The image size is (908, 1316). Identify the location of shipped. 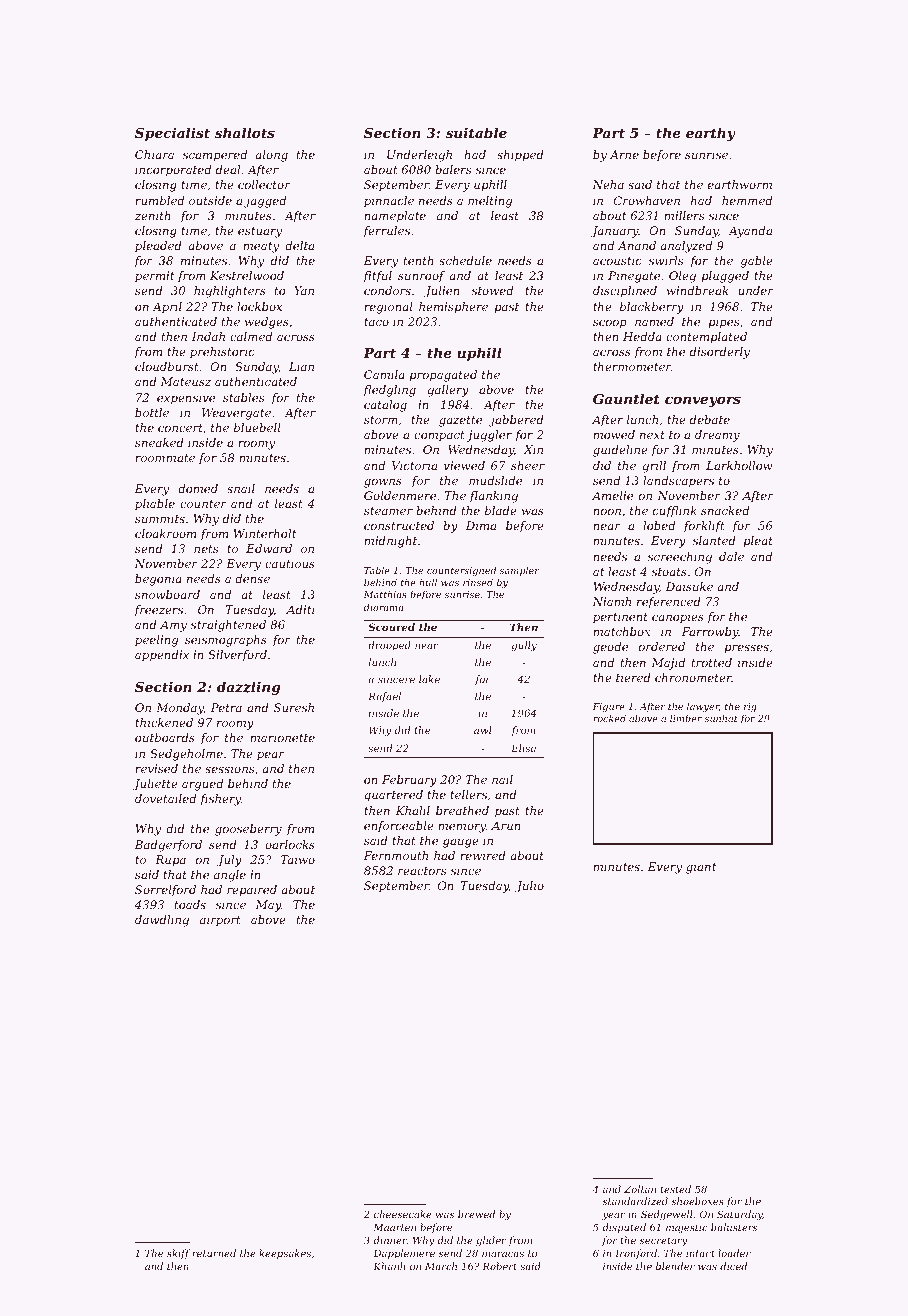
(520, 156).
